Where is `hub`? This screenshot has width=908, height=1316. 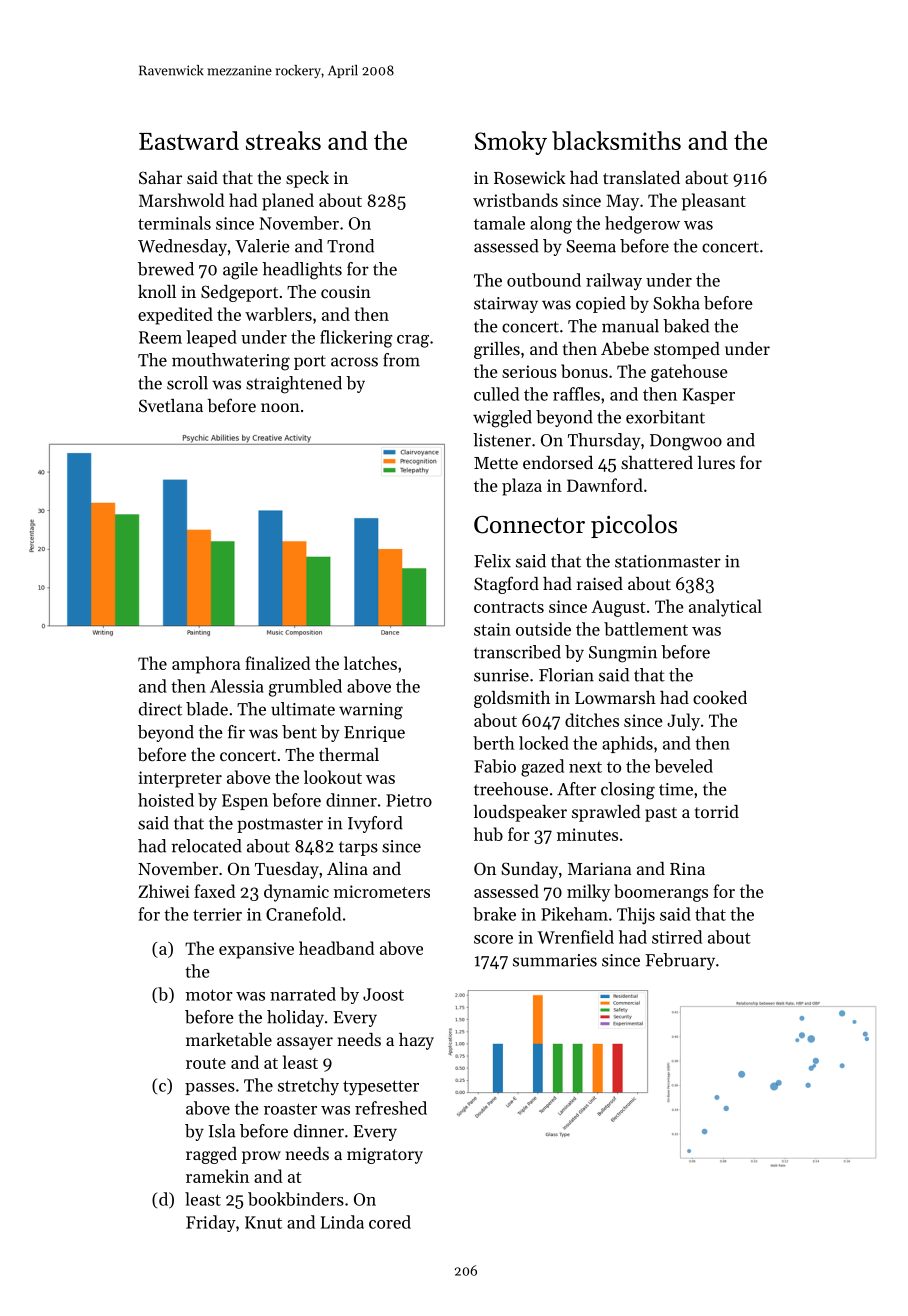
hub is located at coordinates (488, 834).
